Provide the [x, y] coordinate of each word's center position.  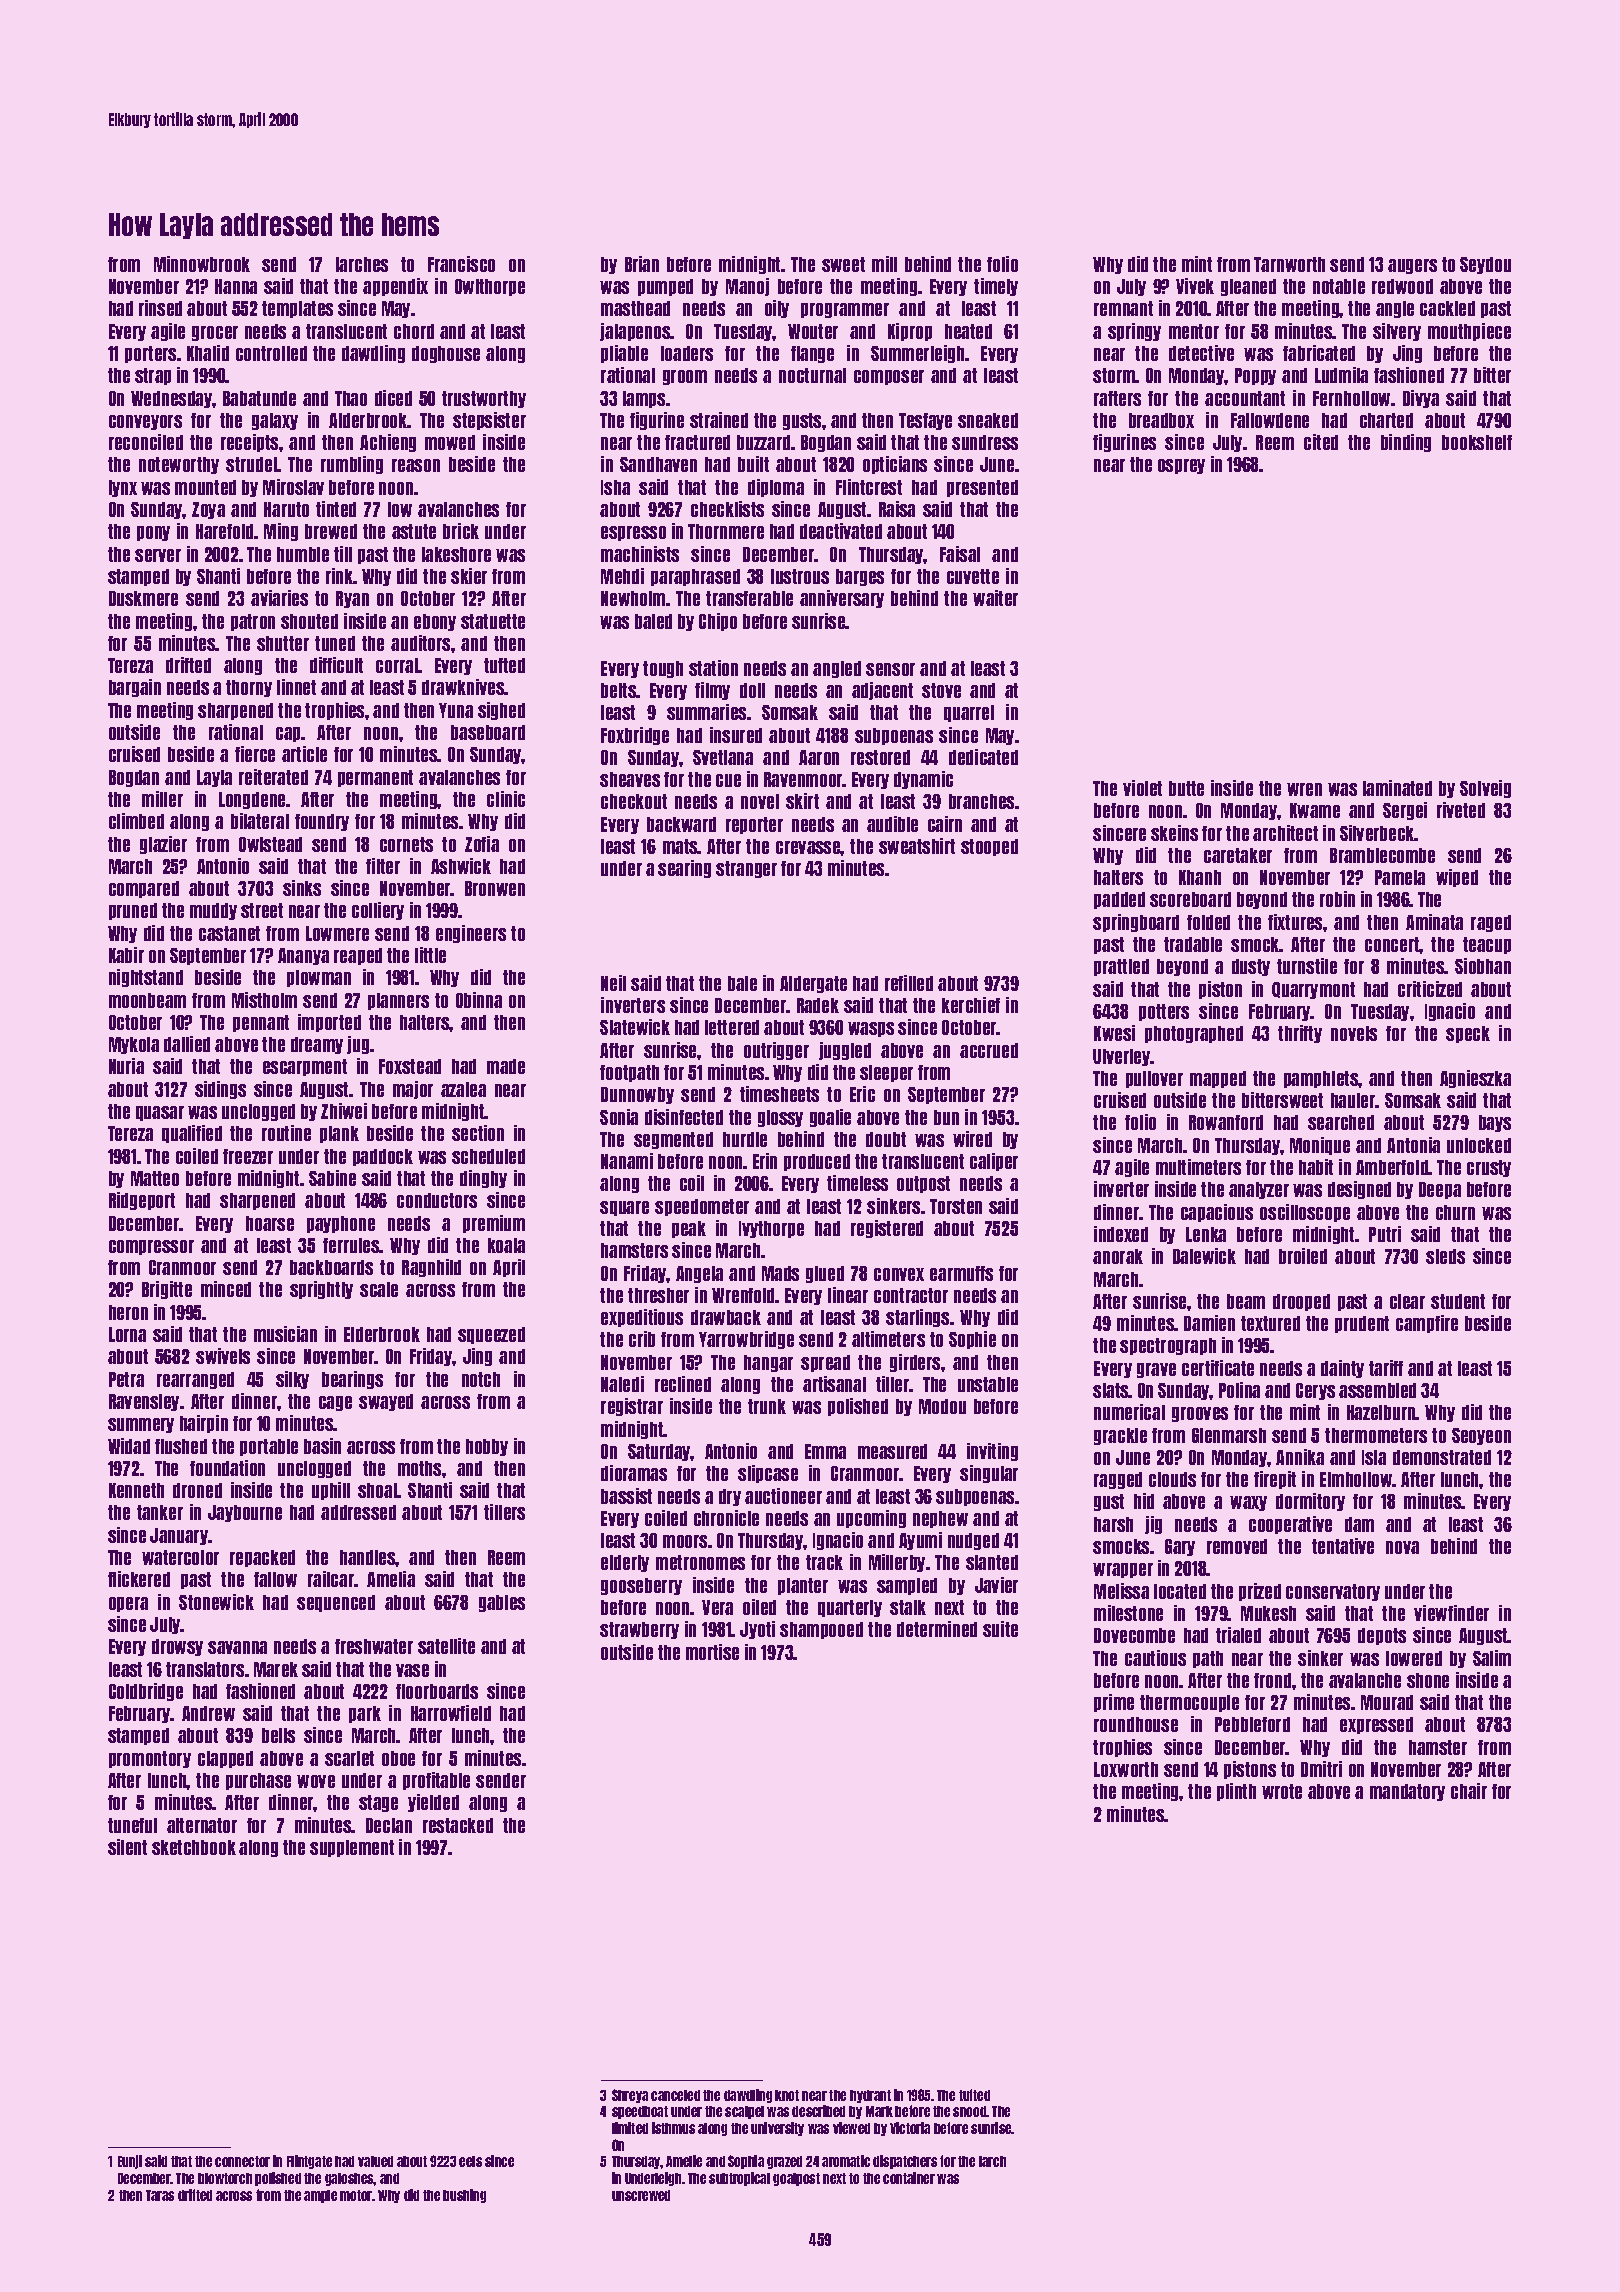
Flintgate [309, 2162]
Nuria [126, 1066]
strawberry [639, 1630]
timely [996, 287]
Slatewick [635, 1027]
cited [1321, 442]
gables [502, 1603]
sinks [302, 888]
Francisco [461, 264]
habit [1316, 1167]
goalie [830, 1118]
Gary [1180, 1547]
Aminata [1434, 922]
